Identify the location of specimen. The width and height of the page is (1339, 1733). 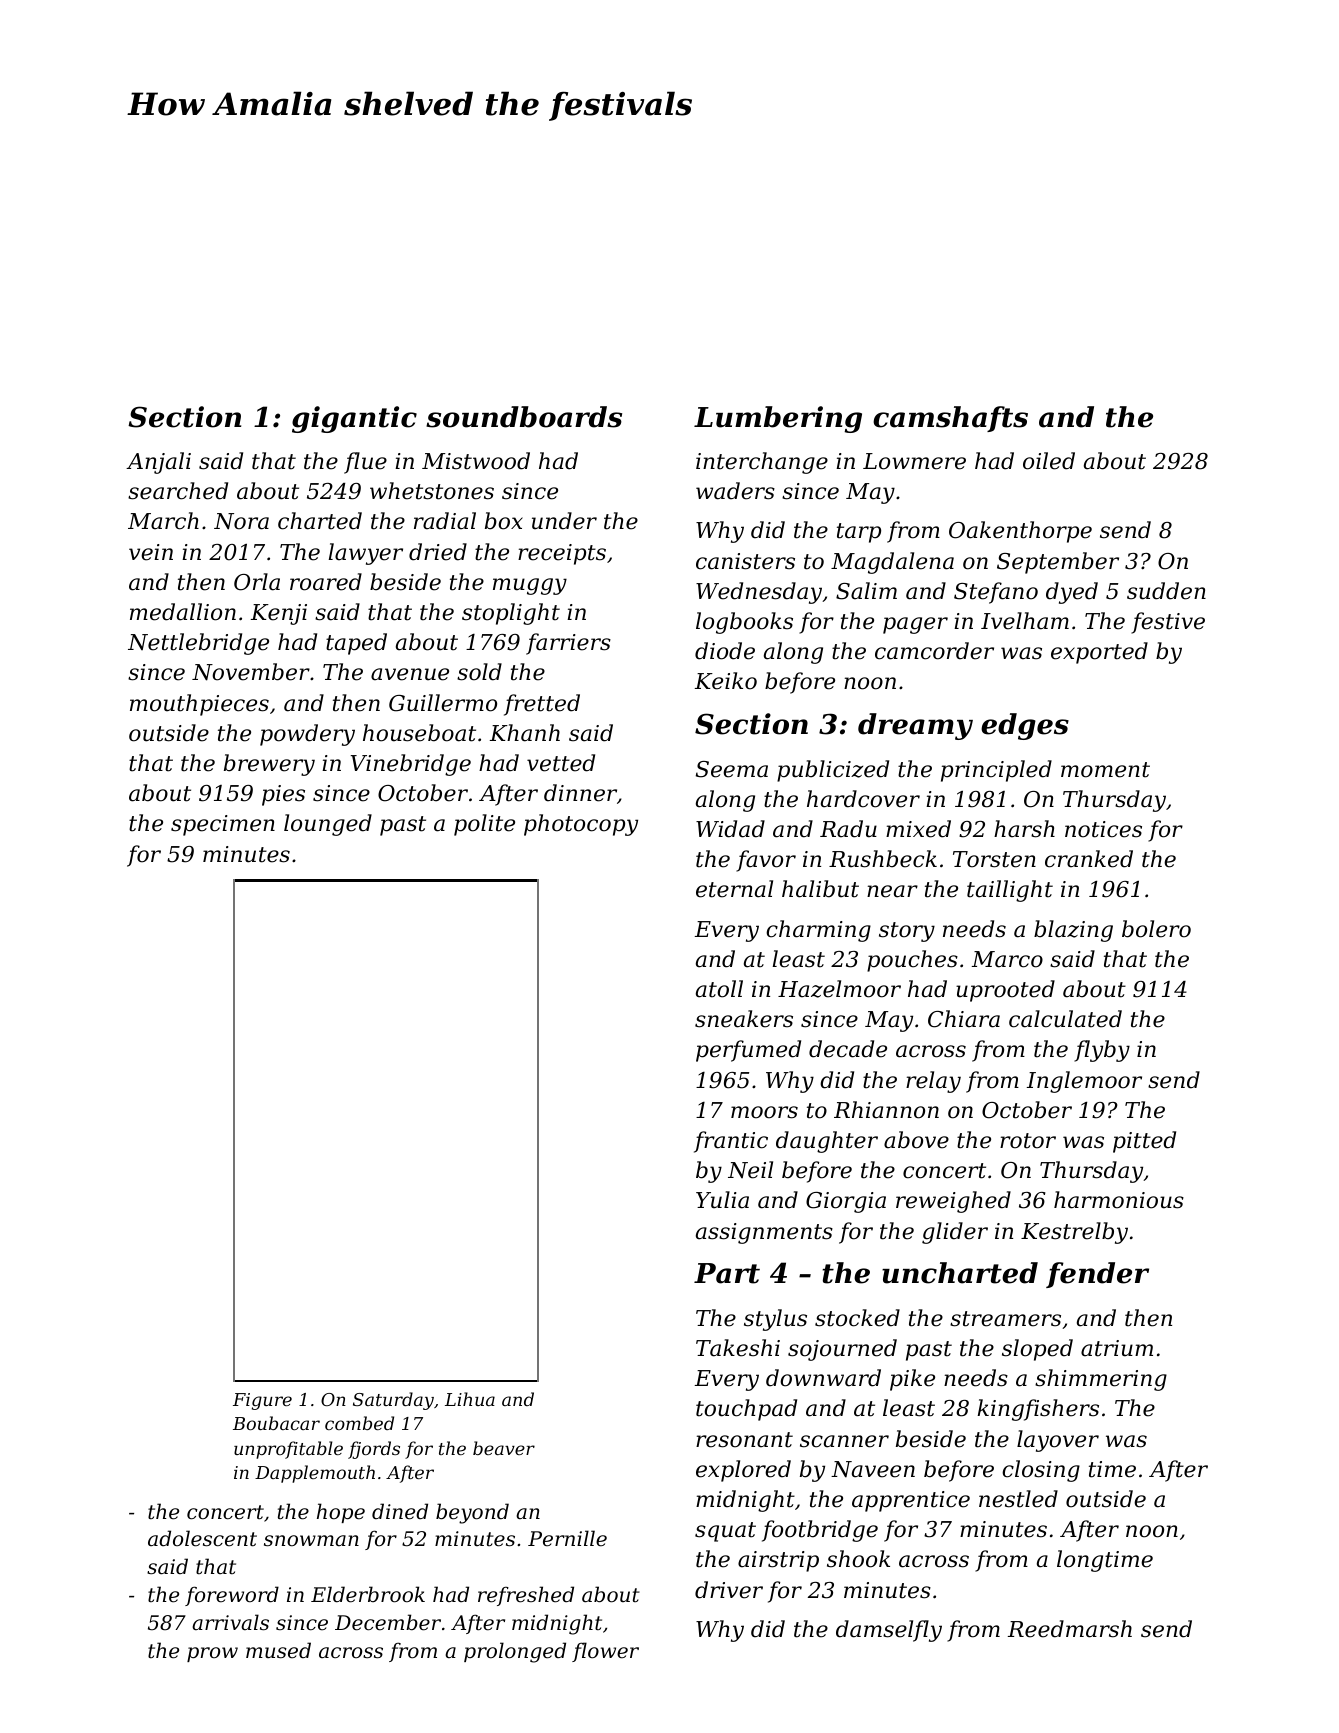
(223, 825).
